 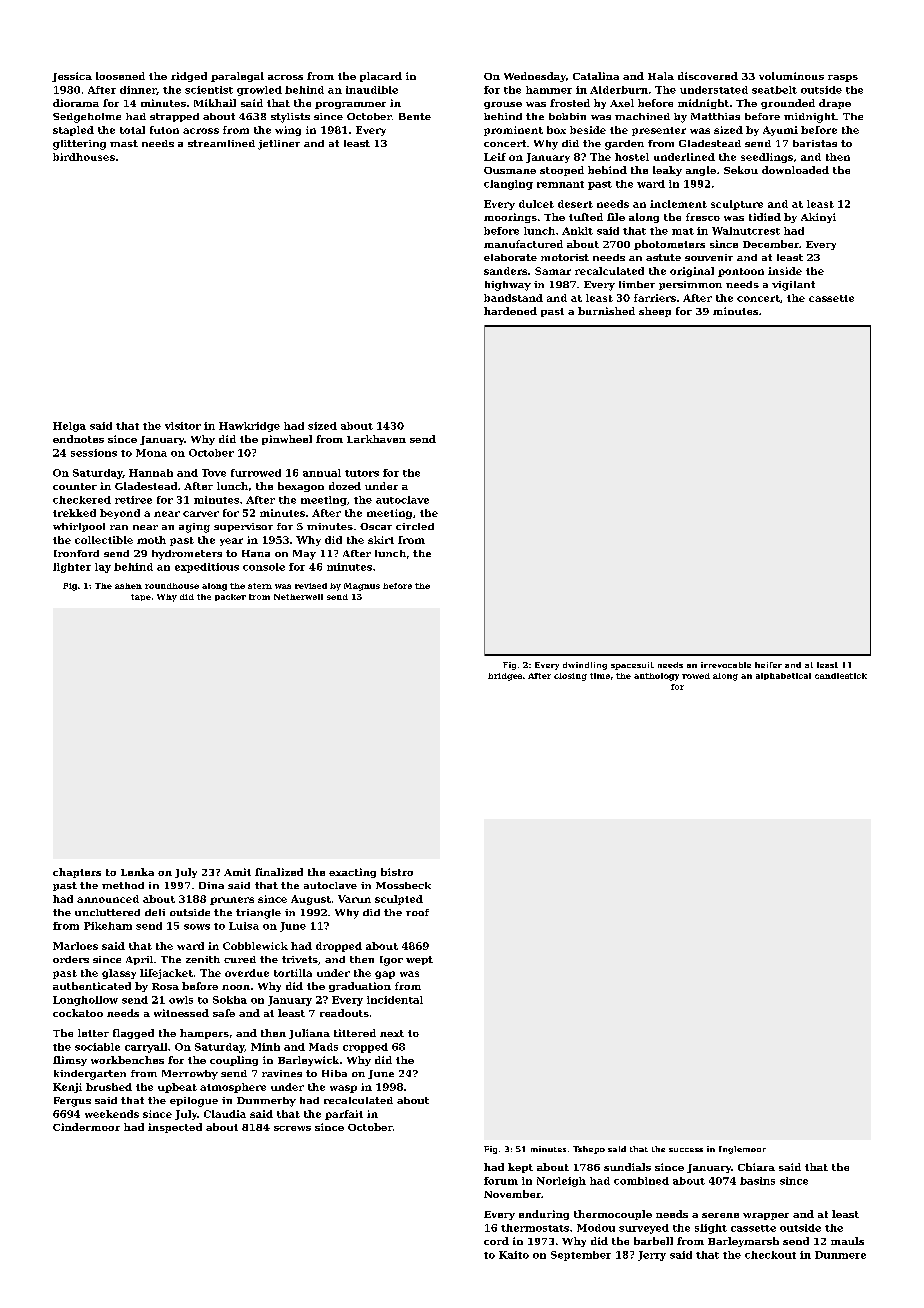 What do you see at coordinates (768, 665) in the image?
I see `heifer` at bounding box center [768, 665].
